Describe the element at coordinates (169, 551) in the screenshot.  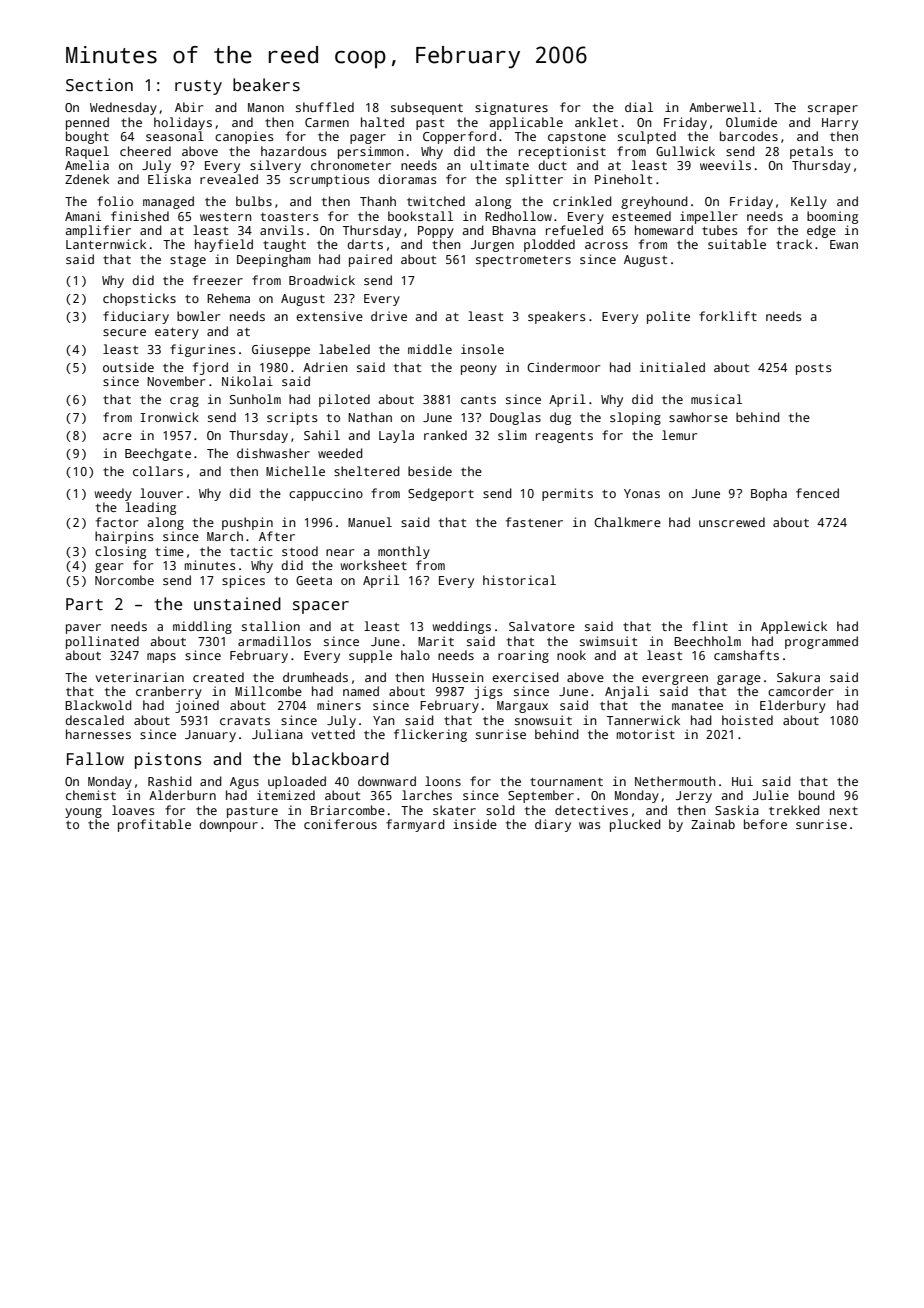
I see `time` at that location.
